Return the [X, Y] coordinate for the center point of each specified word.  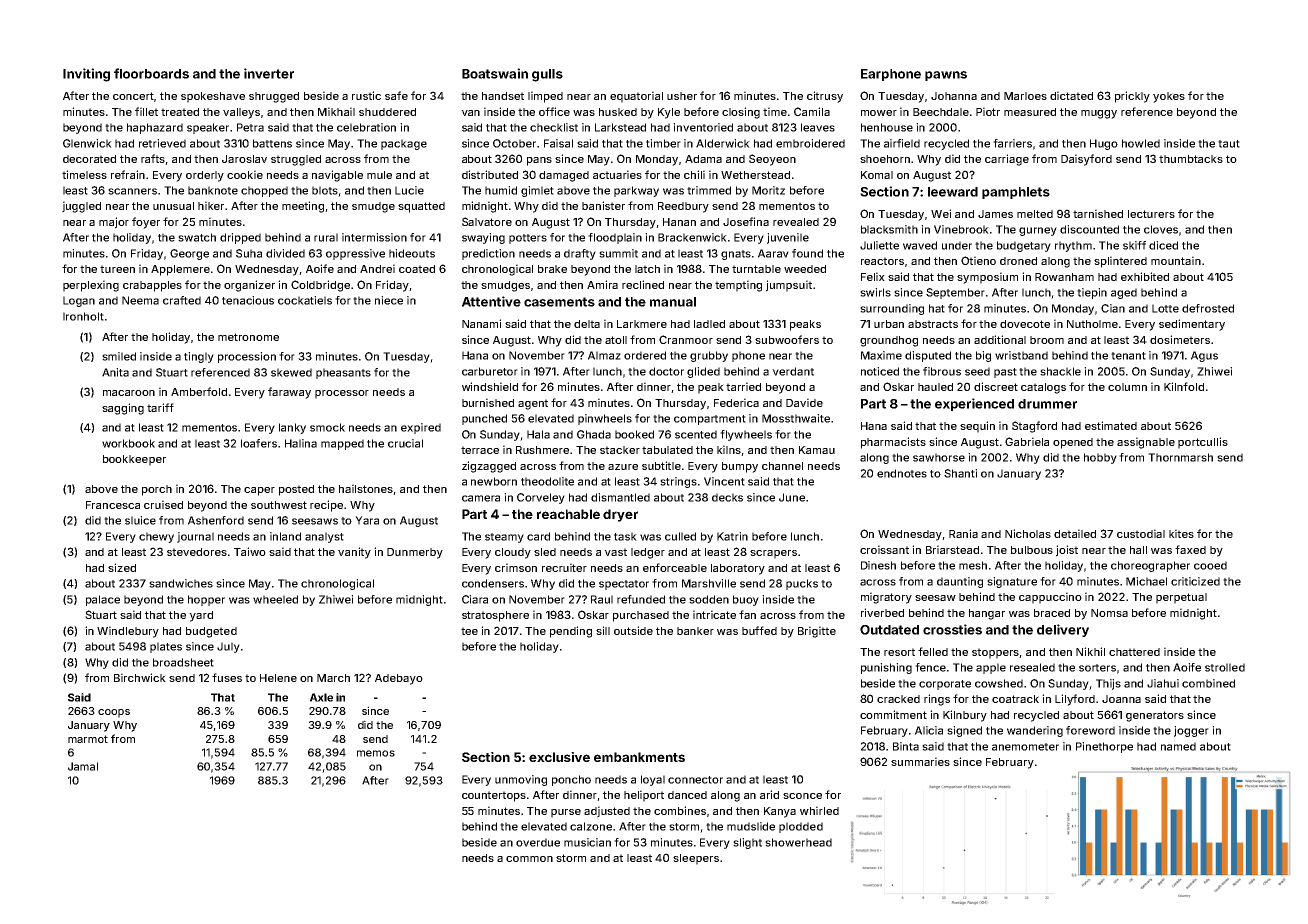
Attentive [491, 301]
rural [326, 237]
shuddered [387, 112]
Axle [321, 697]
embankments [639, 757]
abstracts [933, 324]
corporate [945, 685]
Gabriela [1027, 441]
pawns [946, 76]
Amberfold [199, 391]
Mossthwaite [796, 418]
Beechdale [941, 112]
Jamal [83, 766]
